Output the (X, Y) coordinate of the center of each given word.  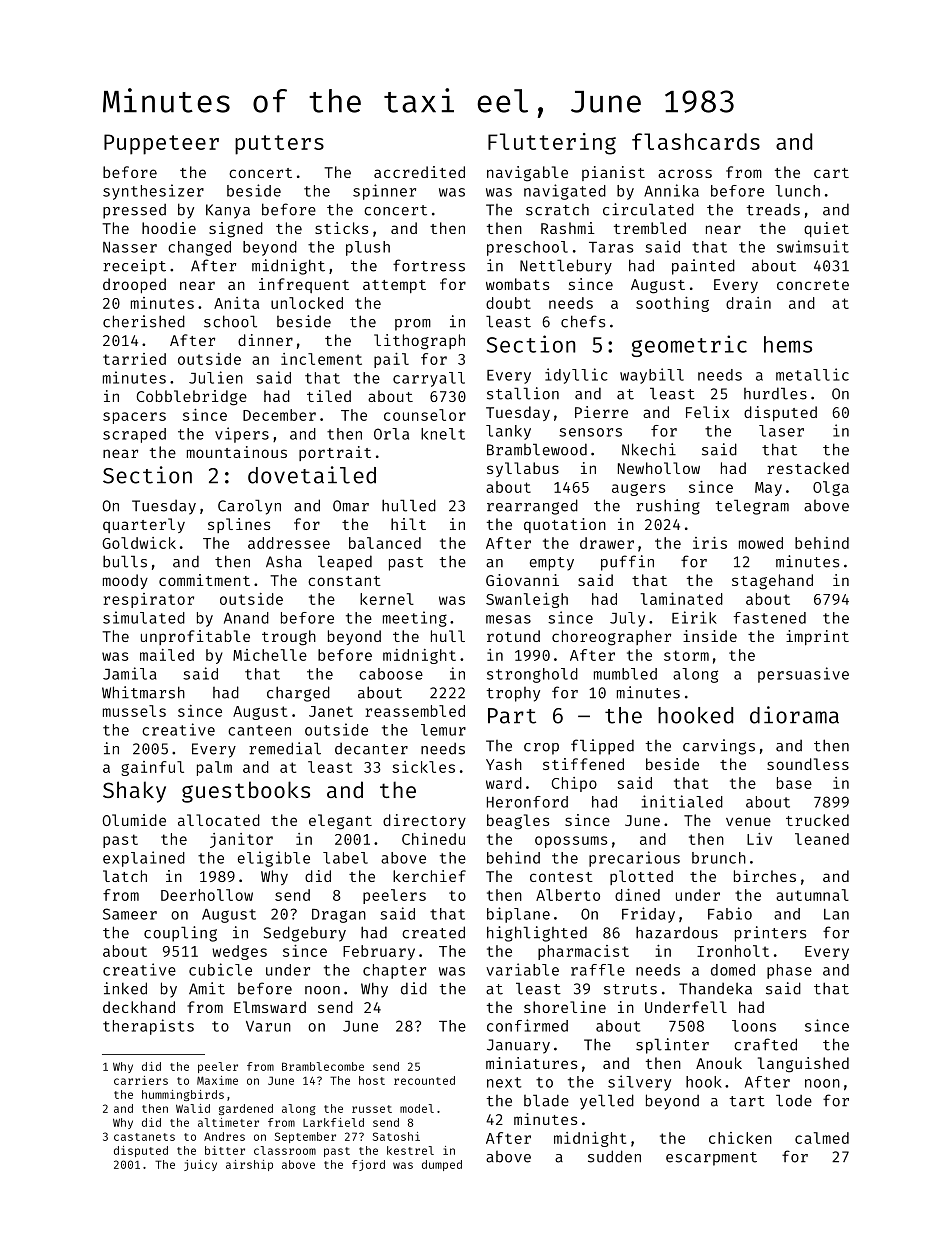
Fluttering (552, 144)
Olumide (134, 820)
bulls (125, 561)
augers (638, 490)
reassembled (415, 711)
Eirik (694, 617)
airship (249, 1165)
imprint (817, 637)
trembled (650, 228)
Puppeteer (161, 144)
